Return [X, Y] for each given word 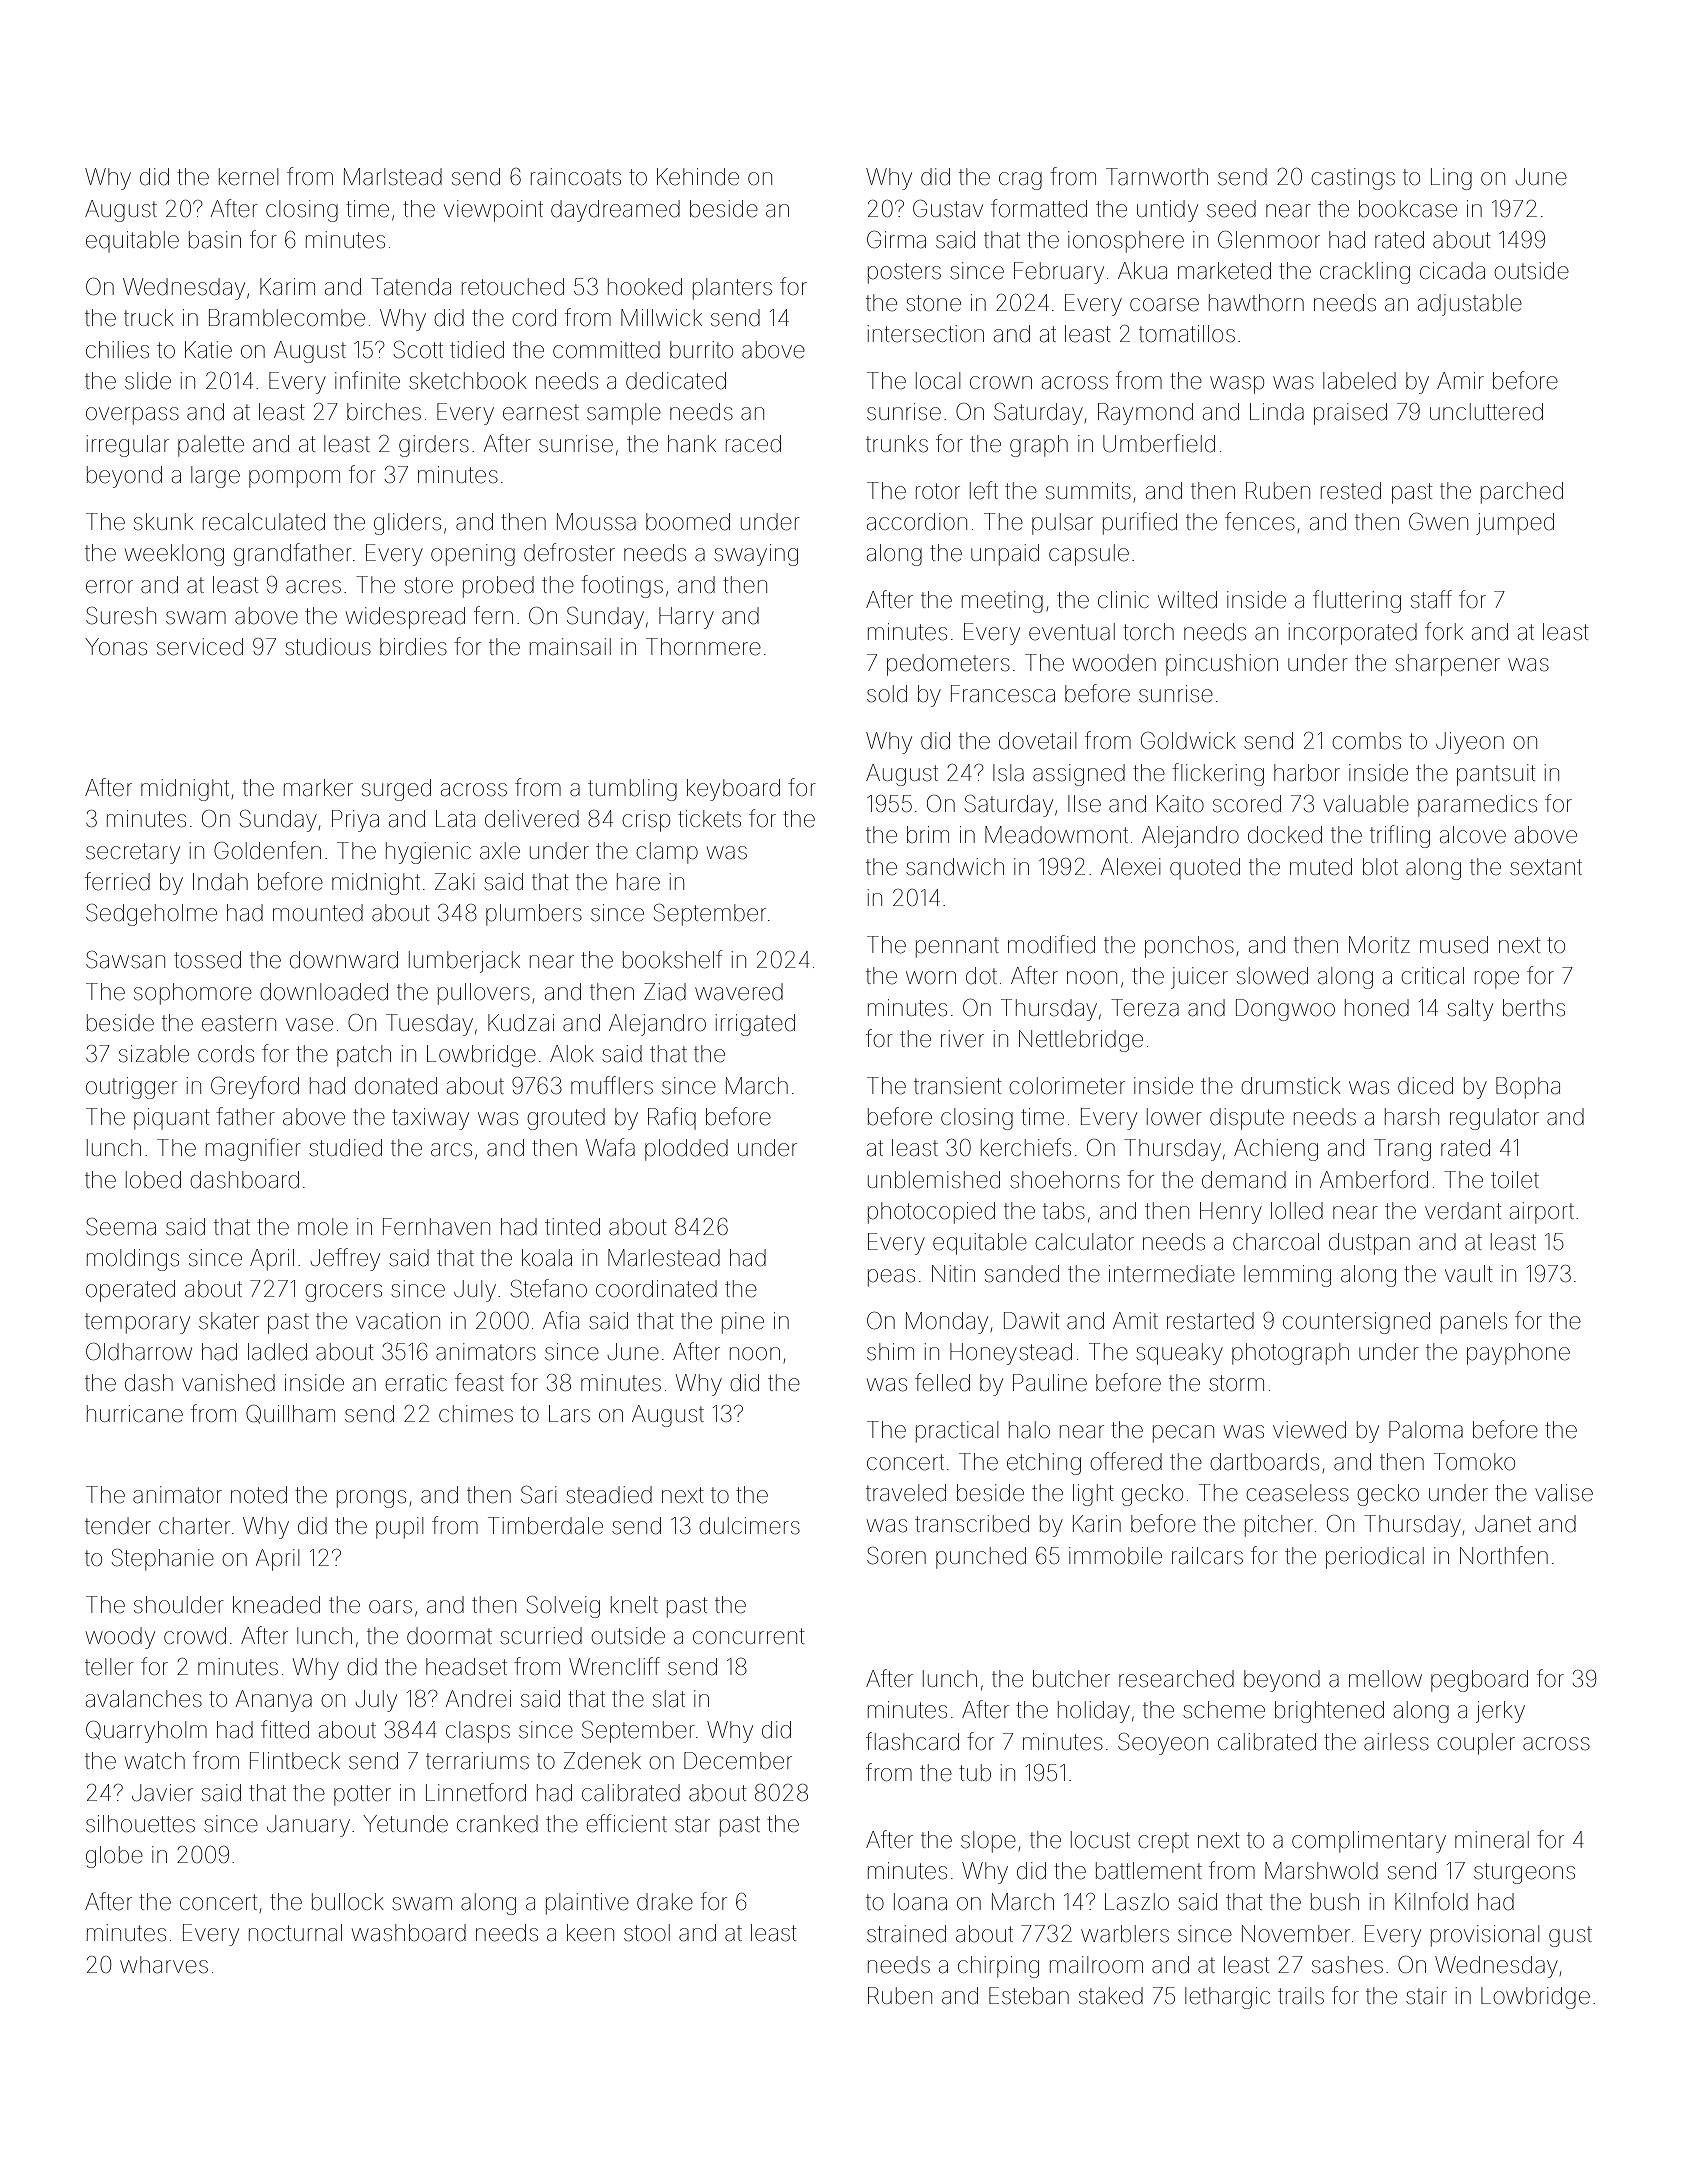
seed [1231, 209]
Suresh [121, 616]
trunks [897, 444]
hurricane [135, 1414]
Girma [896, 240]
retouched [513, 287]
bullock [348, 1902]
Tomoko [1474, 1462]
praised [1350, 414]
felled [942, 1382]
